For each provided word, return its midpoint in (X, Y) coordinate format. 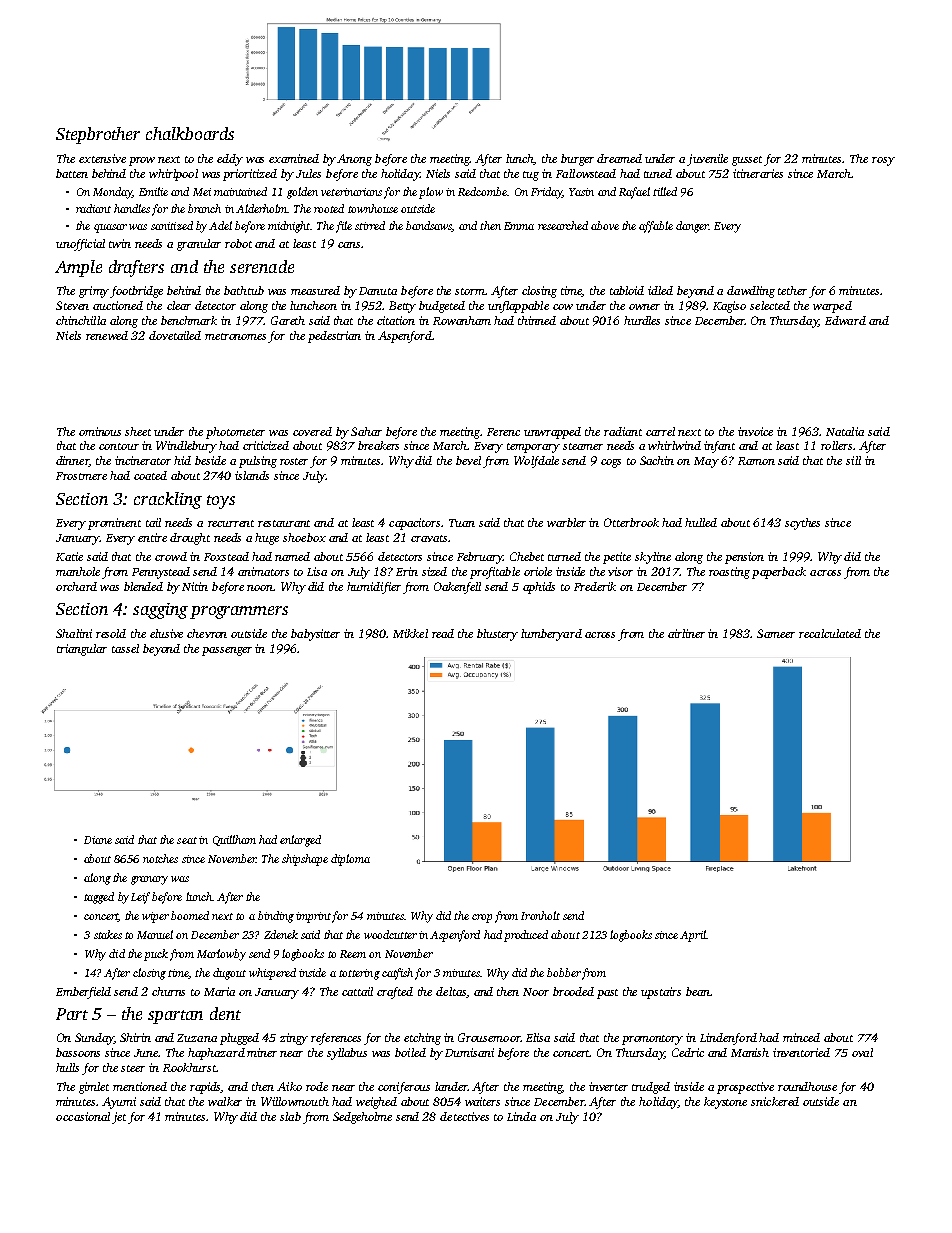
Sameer (776, 633)
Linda (521, 1116)
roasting (729, 573)
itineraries (758, 173)
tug (531, 176)
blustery (497, 635)
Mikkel (410, 633)
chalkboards (190, 133)
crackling (168, 500)
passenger (227, 651)
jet (119, 1118)
